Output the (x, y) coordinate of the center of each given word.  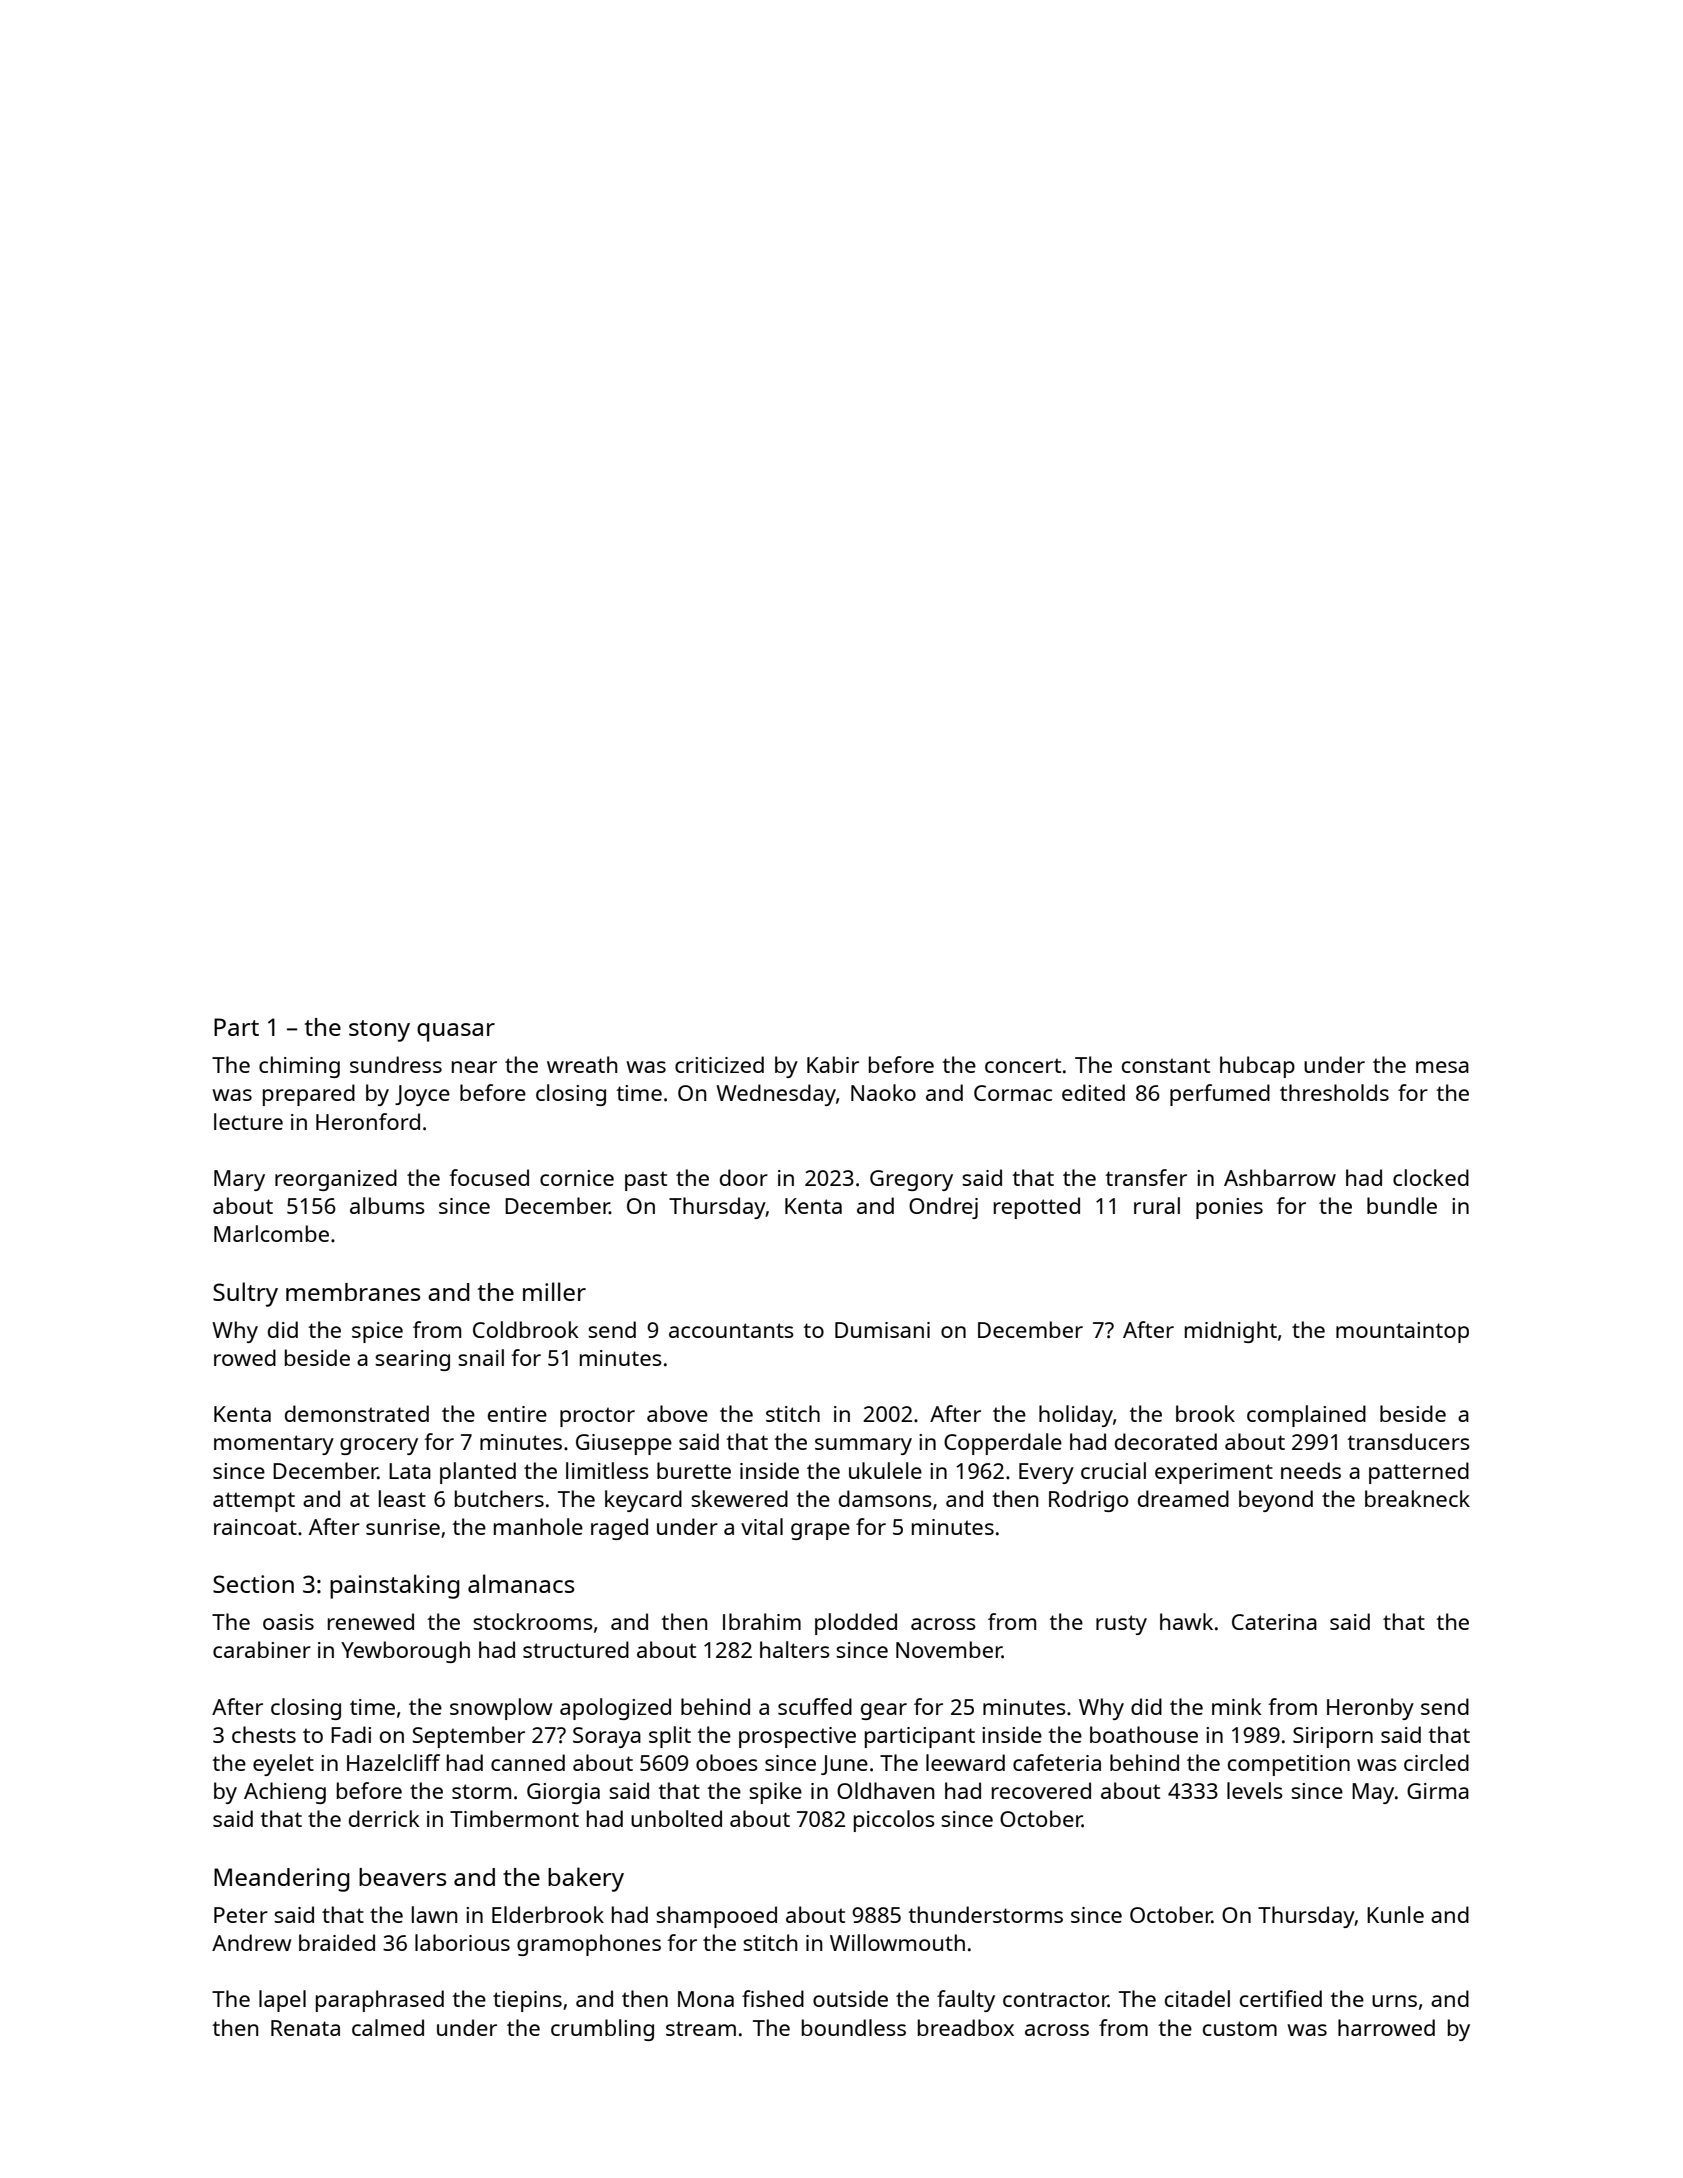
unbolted (676, 1818)
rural (1157, 1205)
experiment (1214, 1473)
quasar (456, 1032)
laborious (462, 1942)
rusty (1121, 1625)
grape (820, 1531)
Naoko (883, 1092)
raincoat (255, 1527)
